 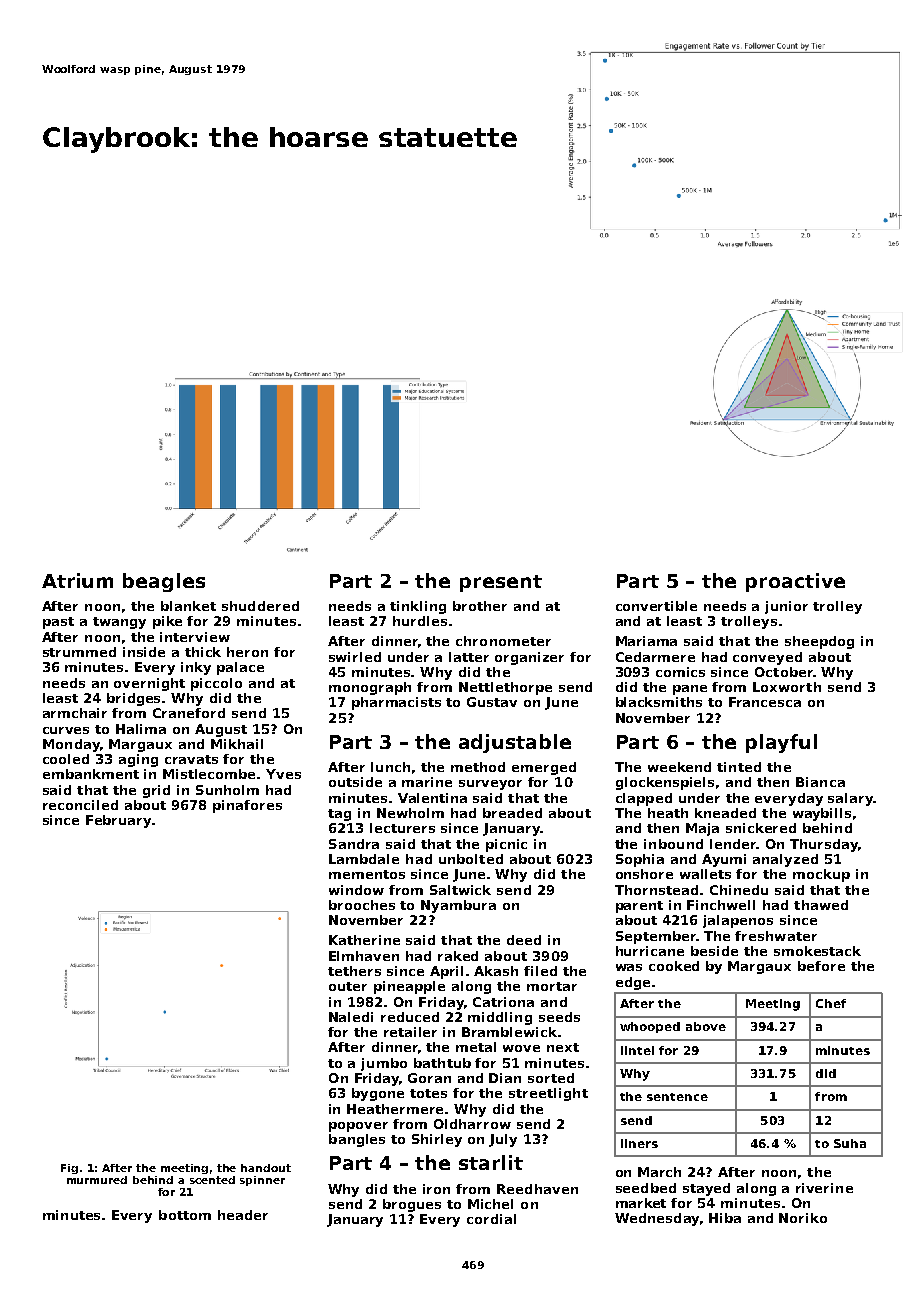 What do you see at coordinates (781, 743) in the image?
I see `playful` at bounding box center [781, 743].
